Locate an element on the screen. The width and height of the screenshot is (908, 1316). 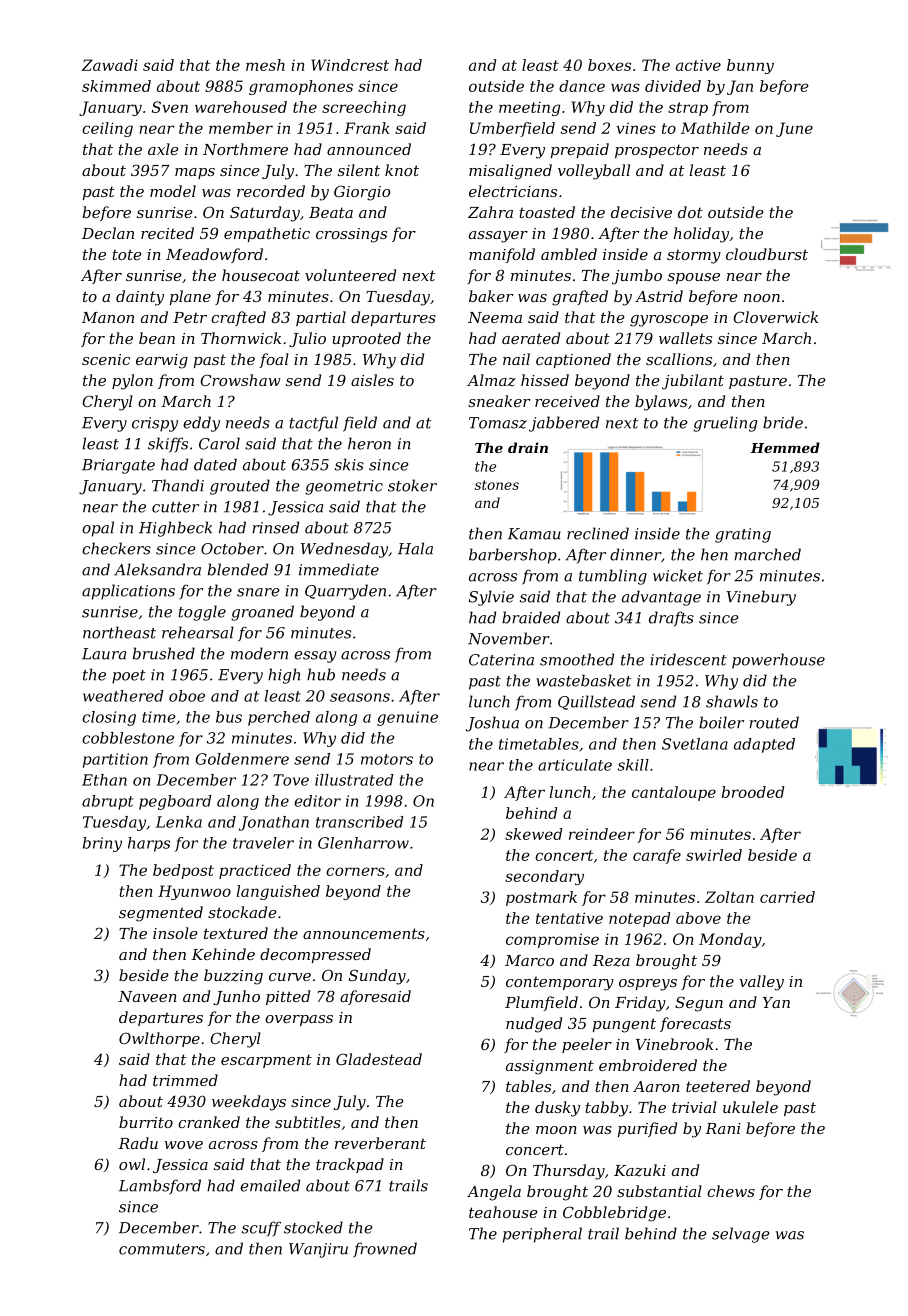
teahouse is located at coordinates (503, 1212).
